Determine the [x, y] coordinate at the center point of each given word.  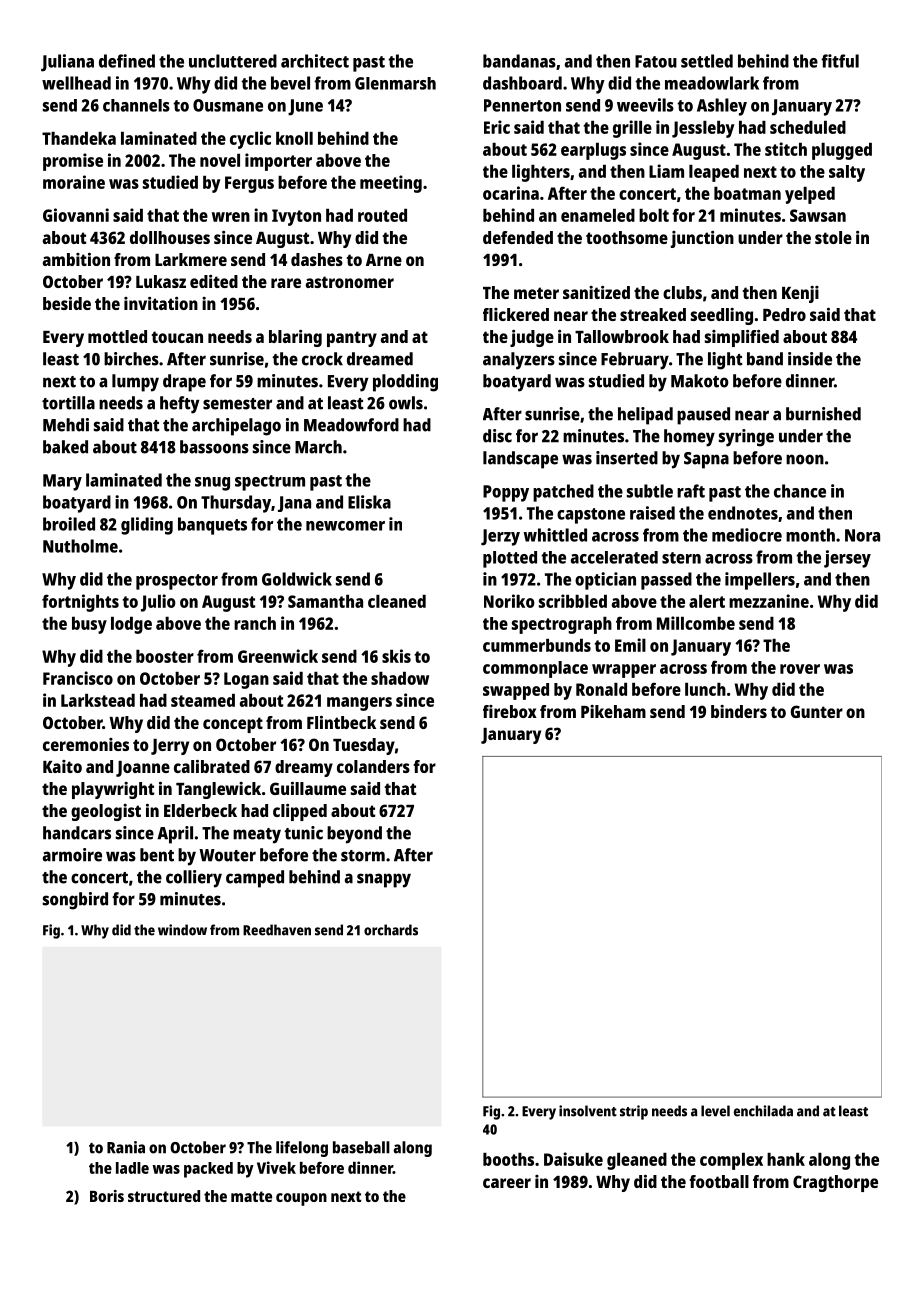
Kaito [62, 766]
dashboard [522, 83]
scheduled [808, 127]
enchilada [763, 1111]
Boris [107, 1196]
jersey [847, 559]
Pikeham [613, 711]
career [507, 1183]
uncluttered [233, 61]
